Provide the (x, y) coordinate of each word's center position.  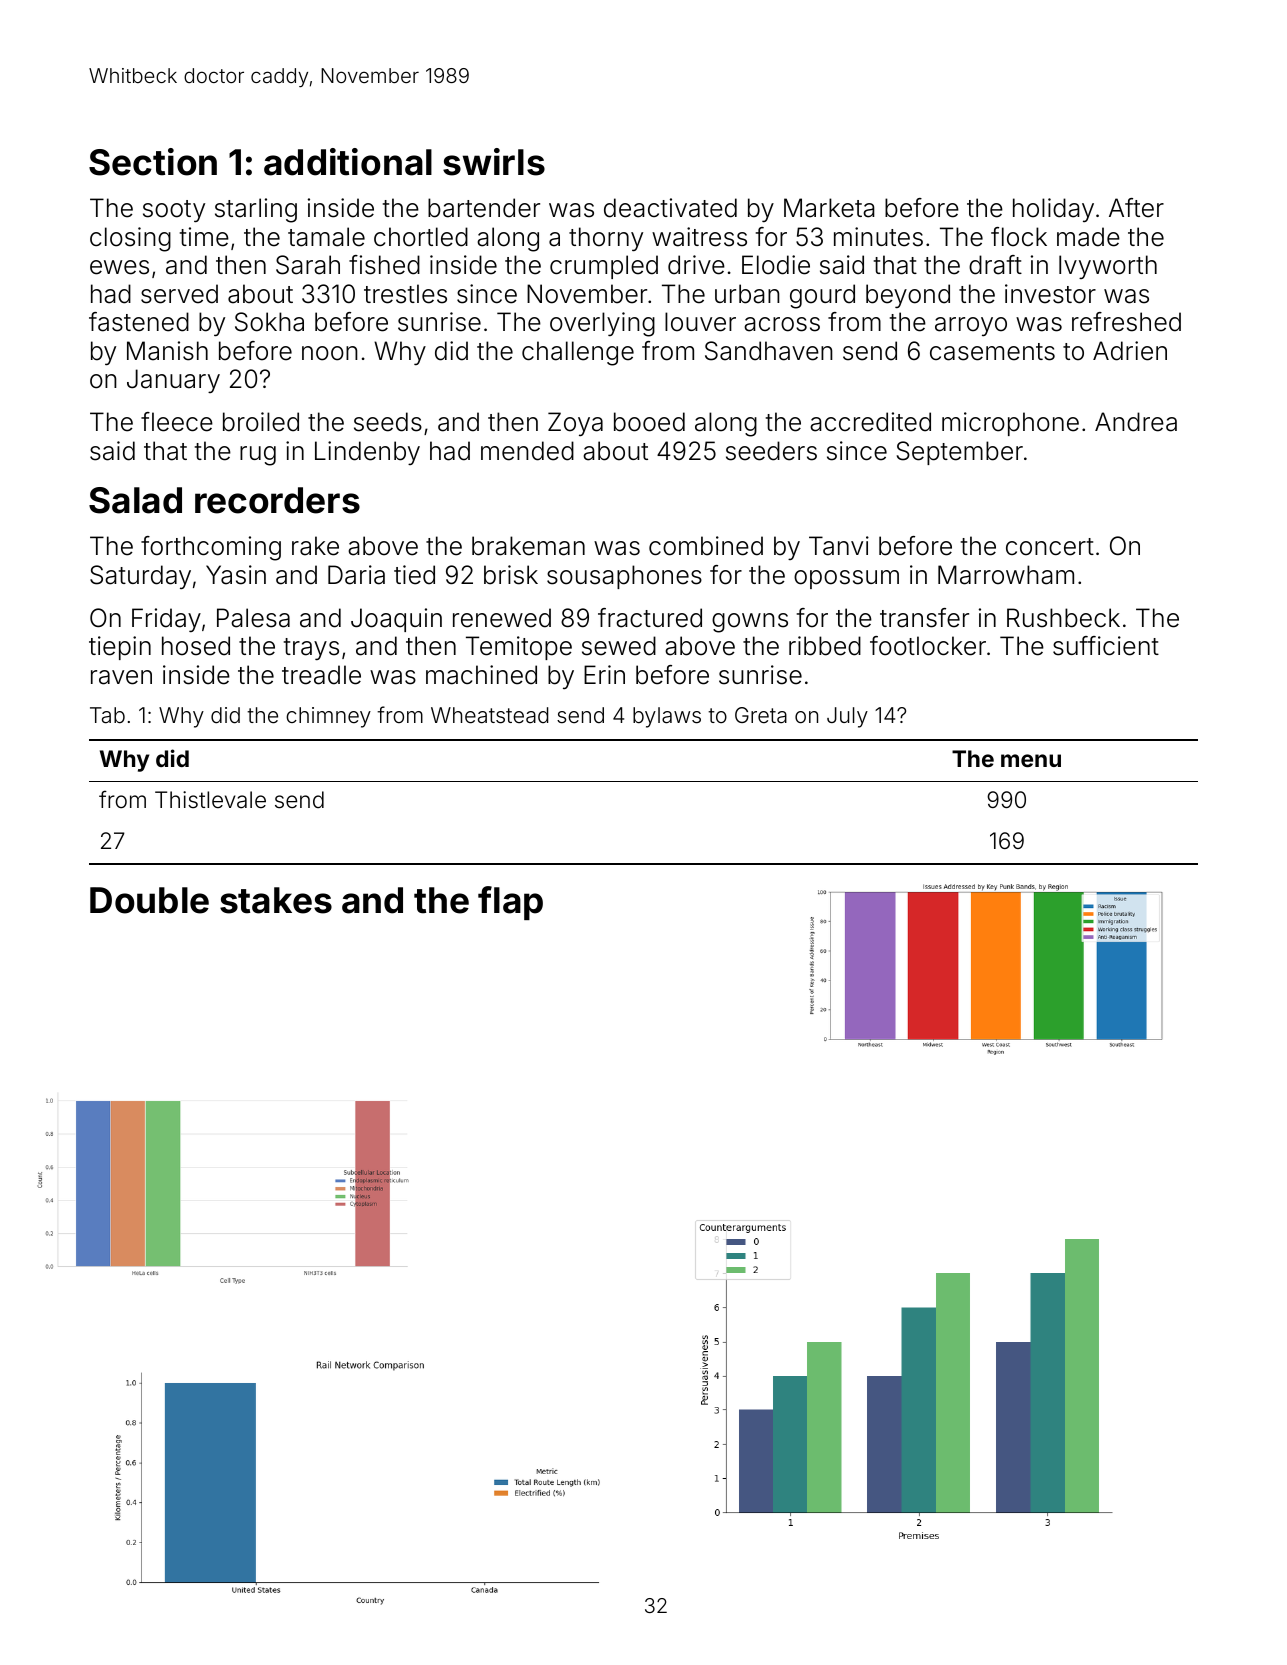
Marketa (829, 208)
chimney (328, 717)
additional (348, 162)
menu (1031, 760)
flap (510, 903)
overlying (602, 324)
